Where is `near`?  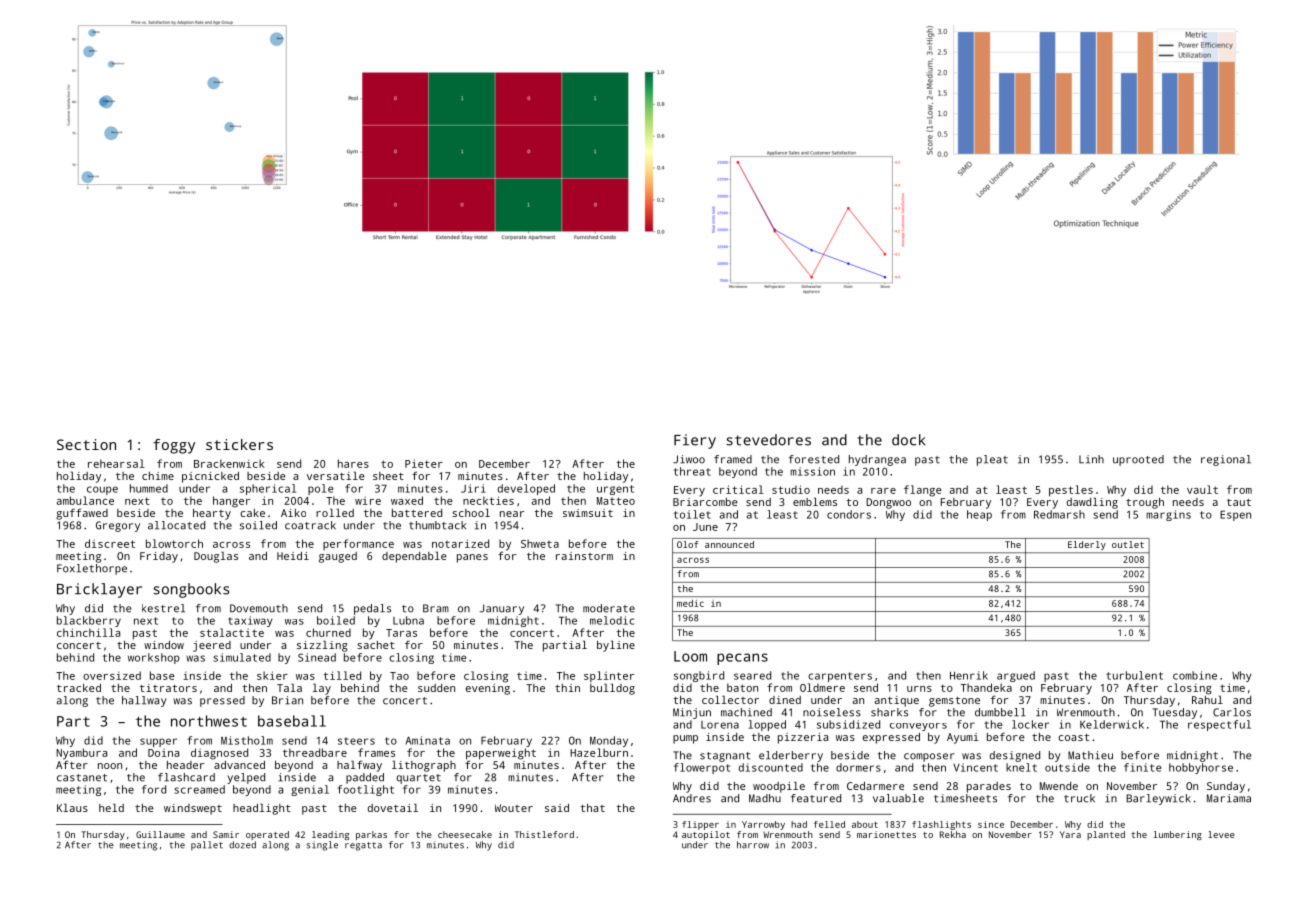 near is located at coordinates (512, 514).
